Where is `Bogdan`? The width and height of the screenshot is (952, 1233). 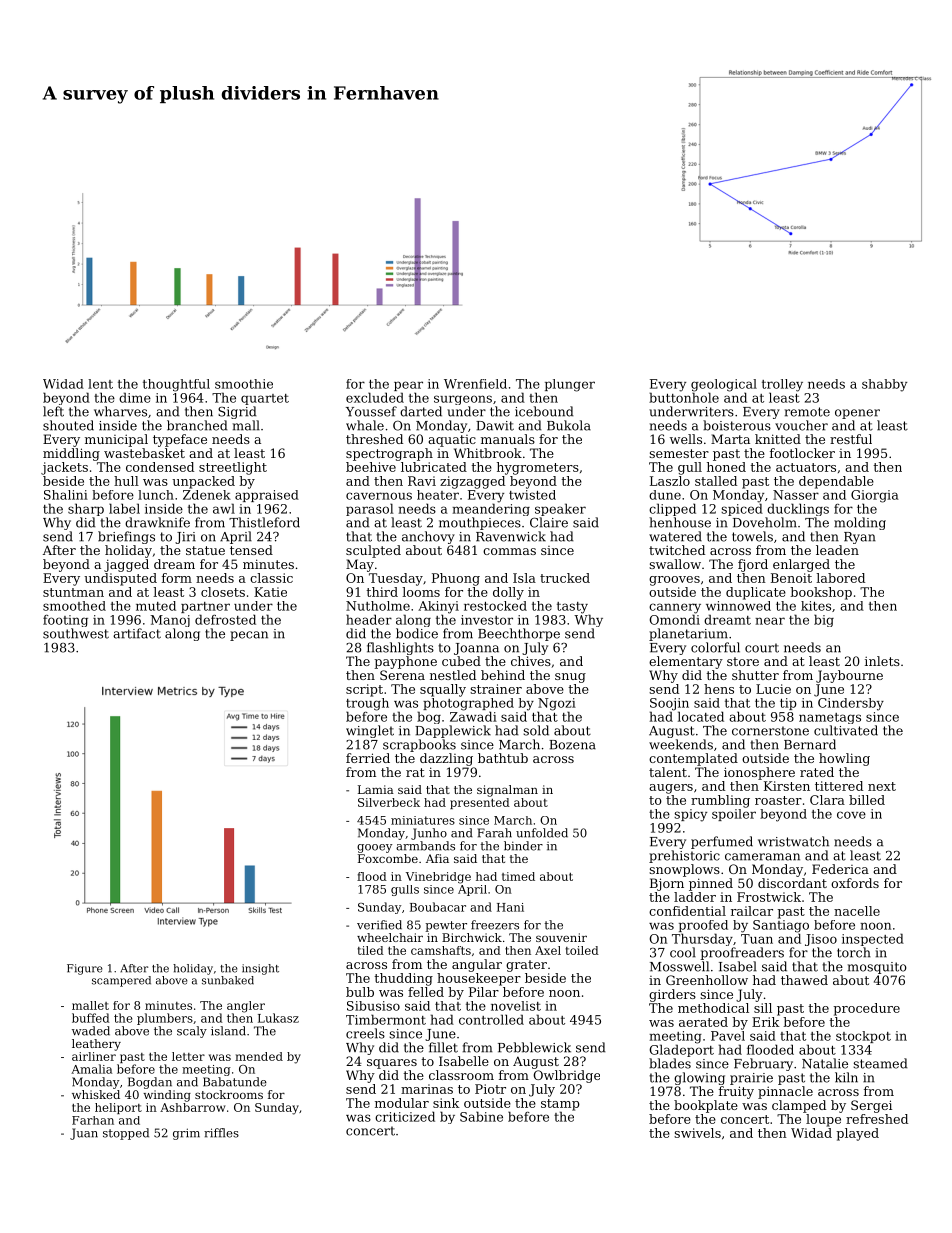 Bogdan is located at coordinates (150, 1083).
